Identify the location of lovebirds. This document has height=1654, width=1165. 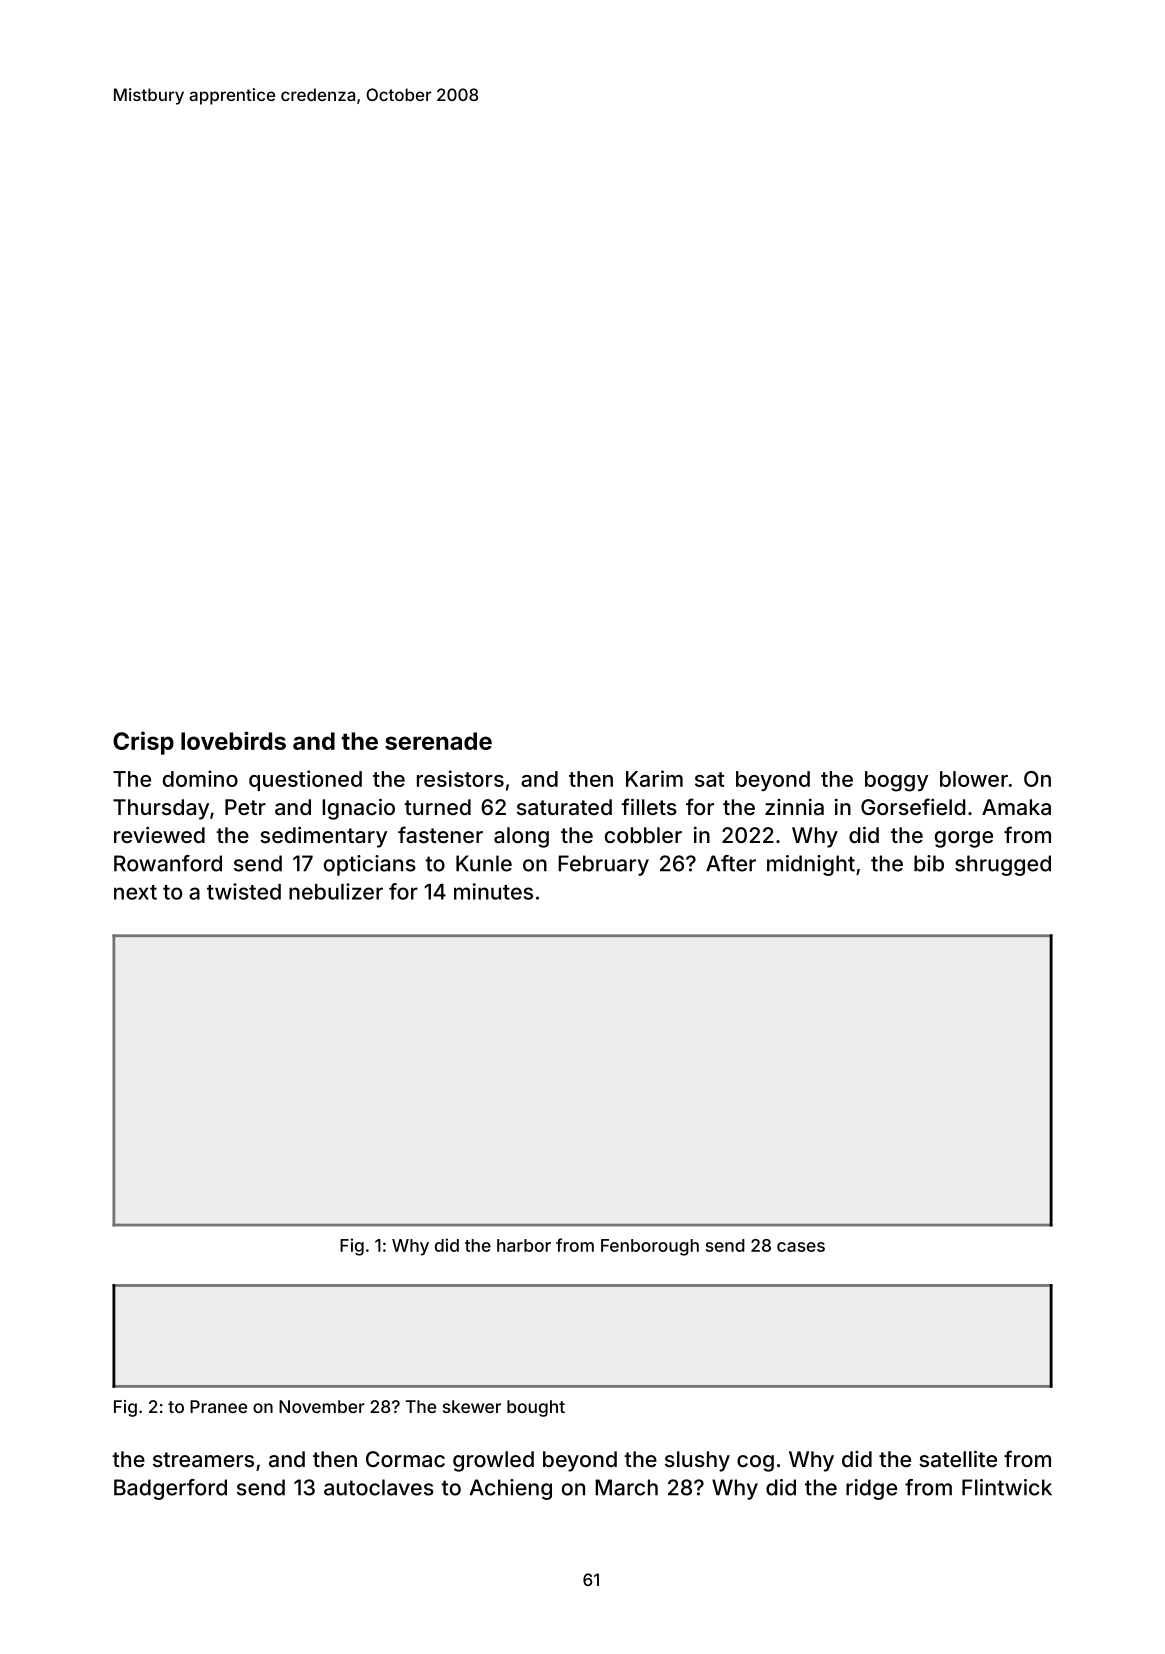
(233, 740).
